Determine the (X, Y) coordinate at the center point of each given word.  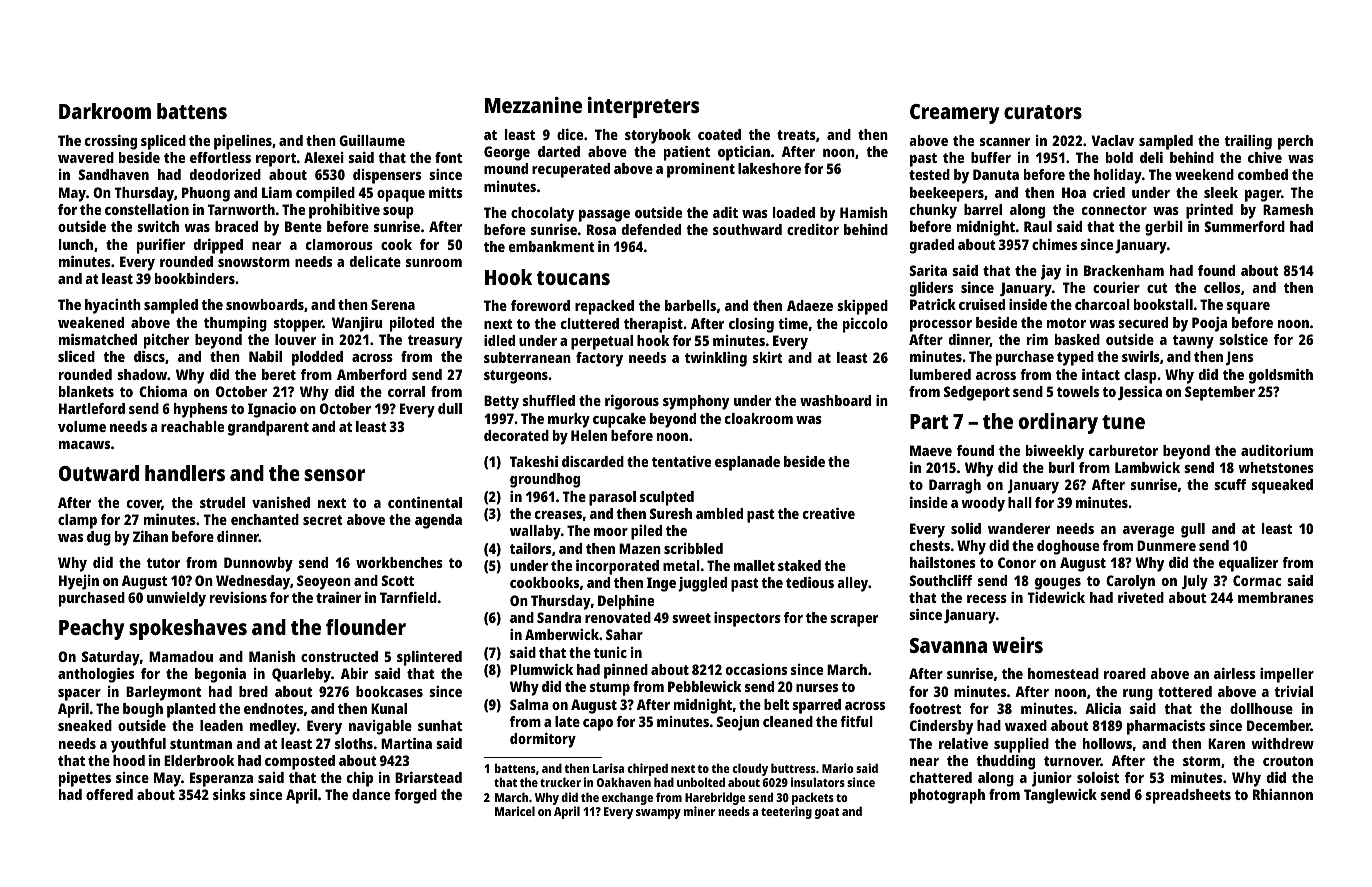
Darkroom (105, 111)
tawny (1193, 342)
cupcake (619, 420)
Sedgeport (977, 393)
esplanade (747, 463)
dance (371, 794)
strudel (222, 502)
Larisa (608, 768)
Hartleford (92, 408)
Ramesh (1288, 209)
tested (929, 174)
